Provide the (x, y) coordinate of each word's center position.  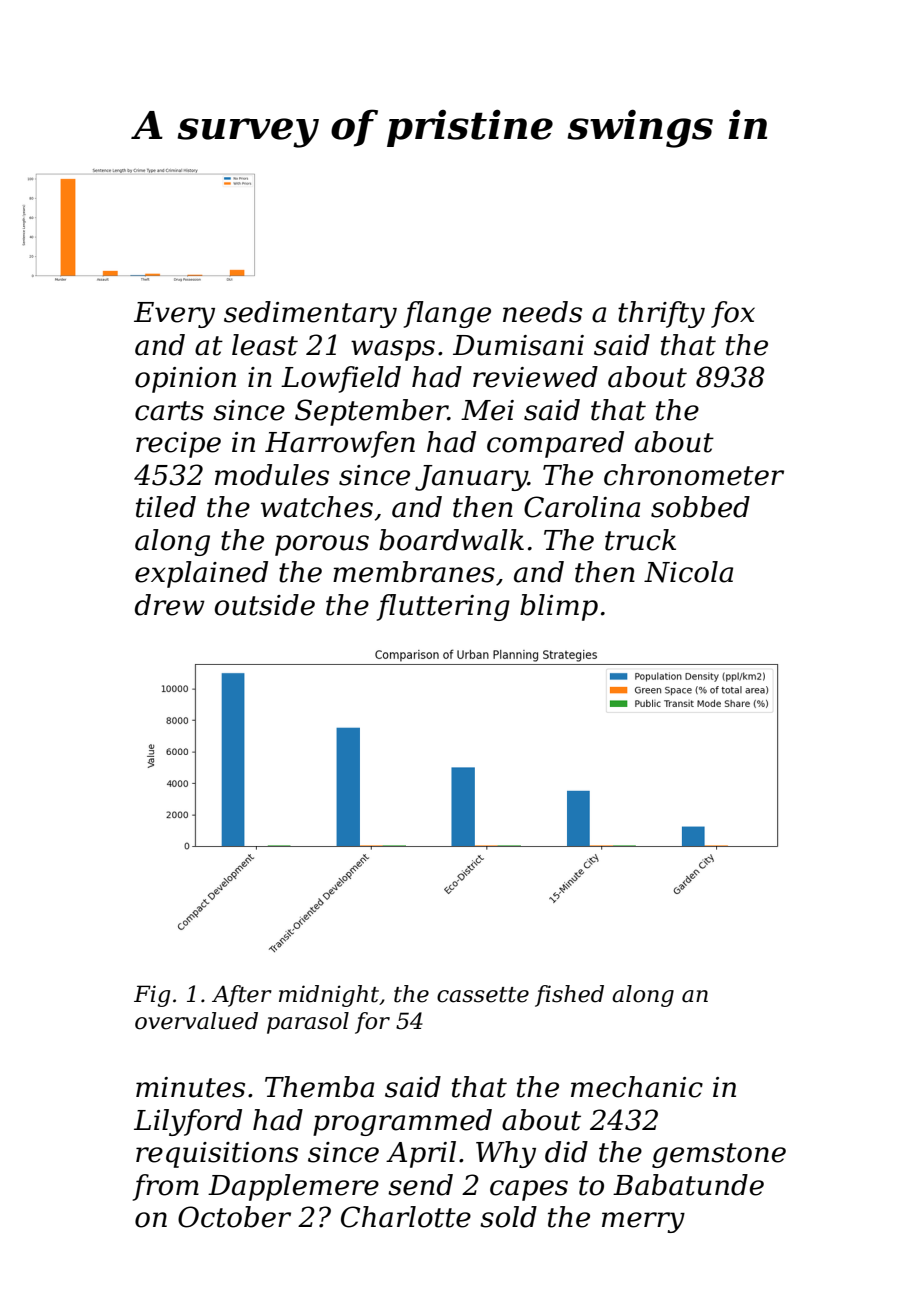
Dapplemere (293, 1187)
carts (169, 411)
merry (643, 1222)
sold (508, 1217)
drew (170, 605)
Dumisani (518, 345)
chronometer (694, 475)
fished (569, 996)
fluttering (443, 607)
